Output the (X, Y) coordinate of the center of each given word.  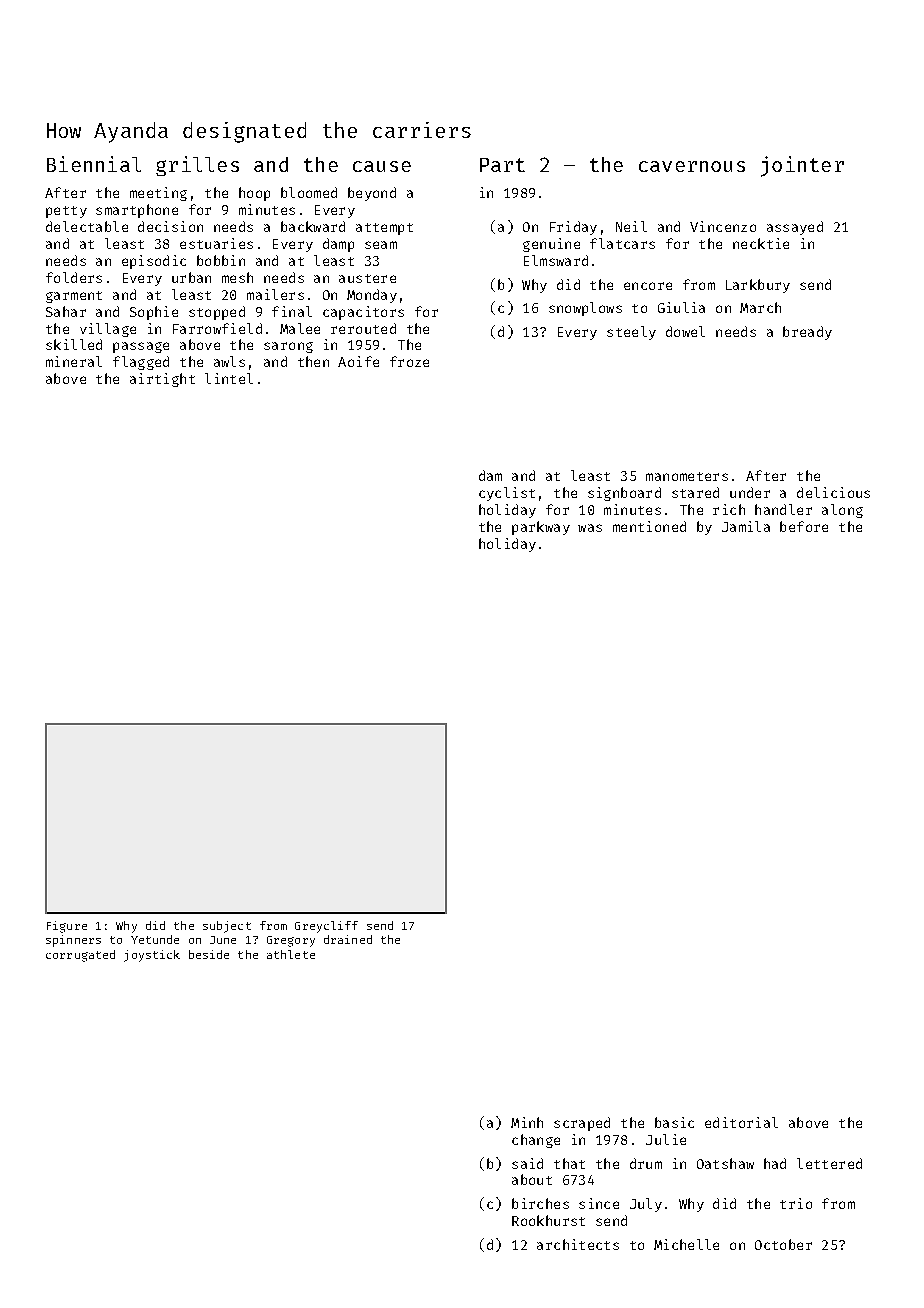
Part (502, 165)
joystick (152, 956)
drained (348, 939)
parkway (541, 528)
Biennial (94, 164)
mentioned (649, 526)
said (527, 1163)
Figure (67, 927)
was (590, 528)
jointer (802, 166)
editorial (741, 1122)
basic (674, 1122)
